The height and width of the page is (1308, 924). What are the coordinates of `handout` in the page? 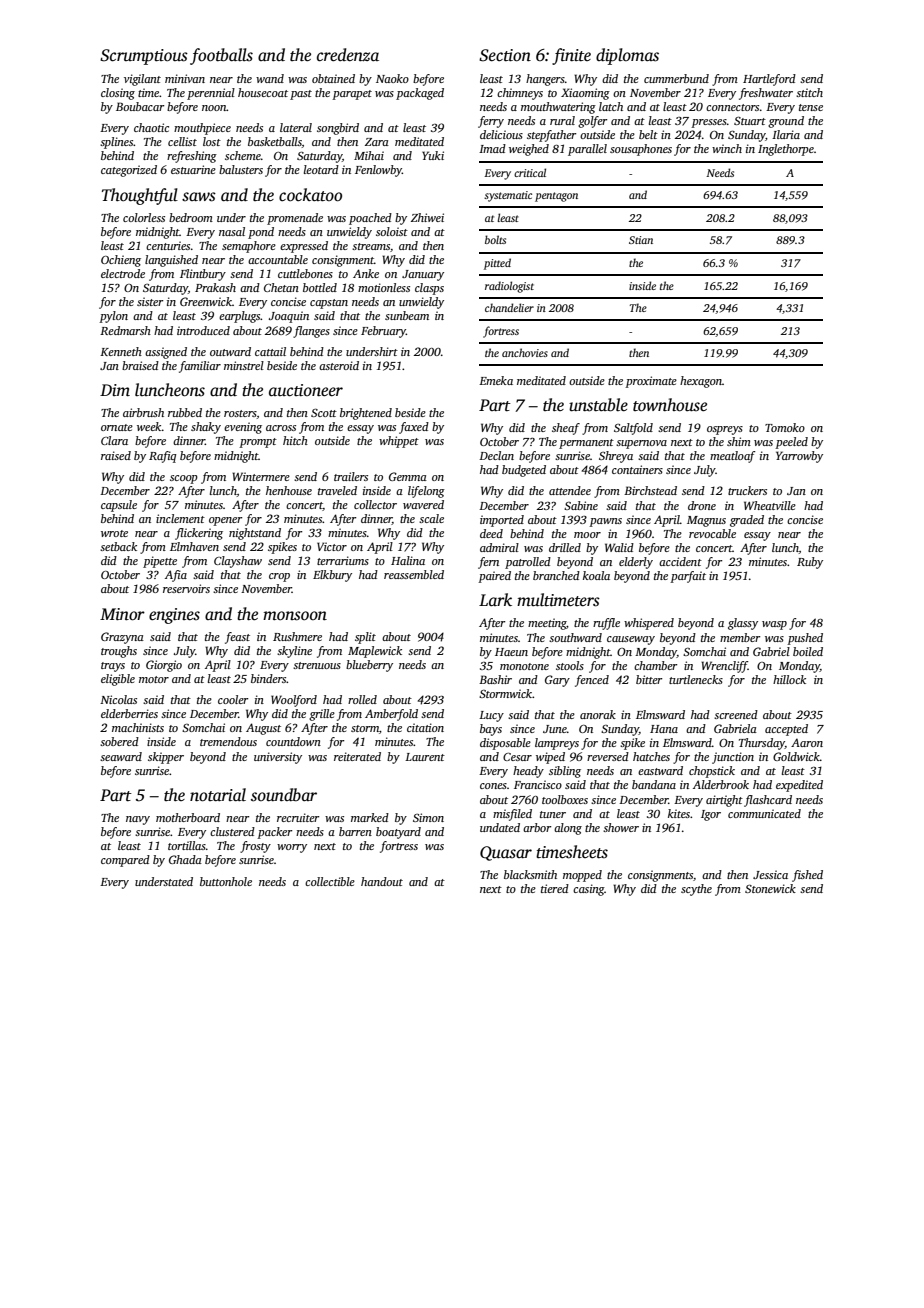 It's located at (382, 881).
